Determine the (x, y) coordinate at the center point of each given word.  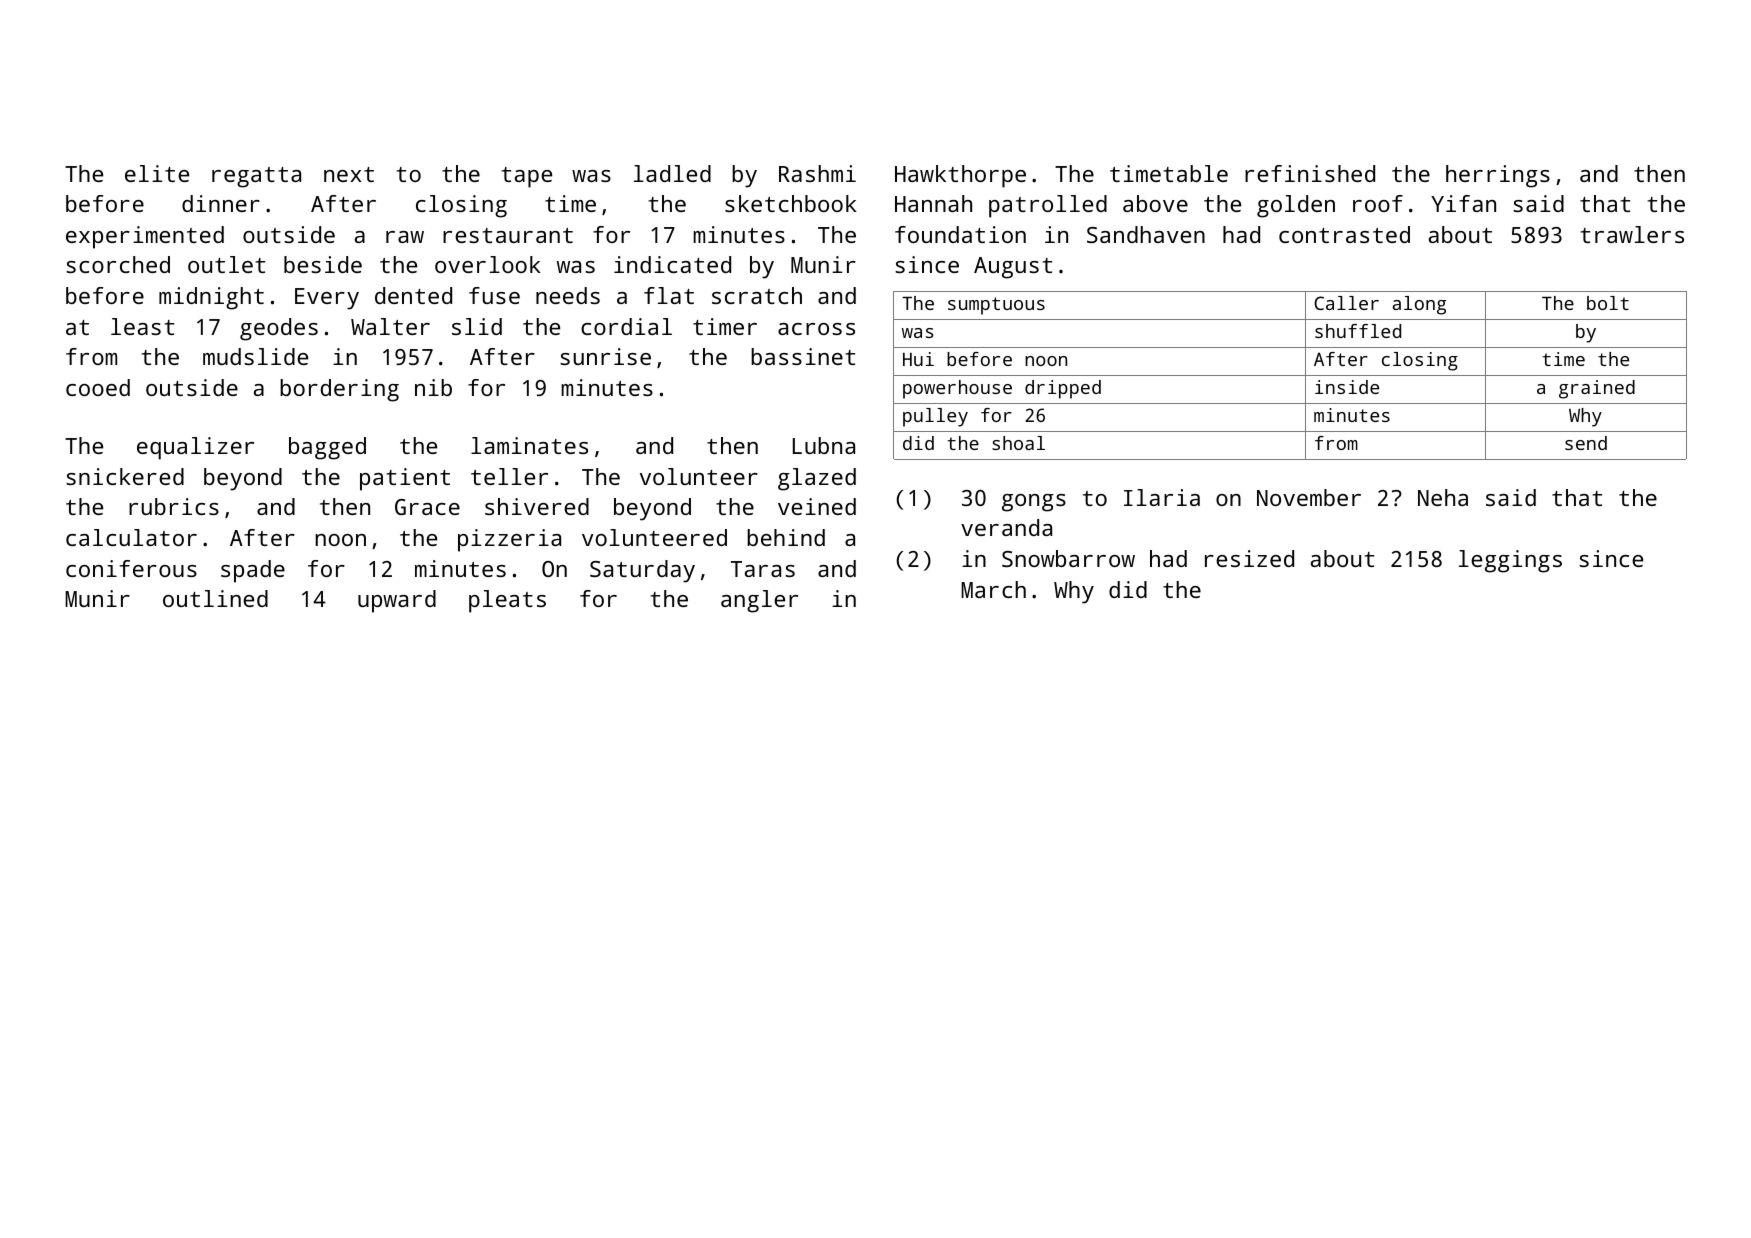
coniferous (131, 568)
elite (157, 173)
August (1013, 268)
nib (433, 387)
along (1419, 305)
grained (1597, 389)
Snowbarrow (1068, 558)
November (1309, 497)
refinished (1310, 173)
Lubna (824, 445)
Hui (918, 359)
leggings (1510, 561)
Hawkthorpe (960, 176)
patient (405, 479)
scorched (118, 264)
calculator (131, 537)
